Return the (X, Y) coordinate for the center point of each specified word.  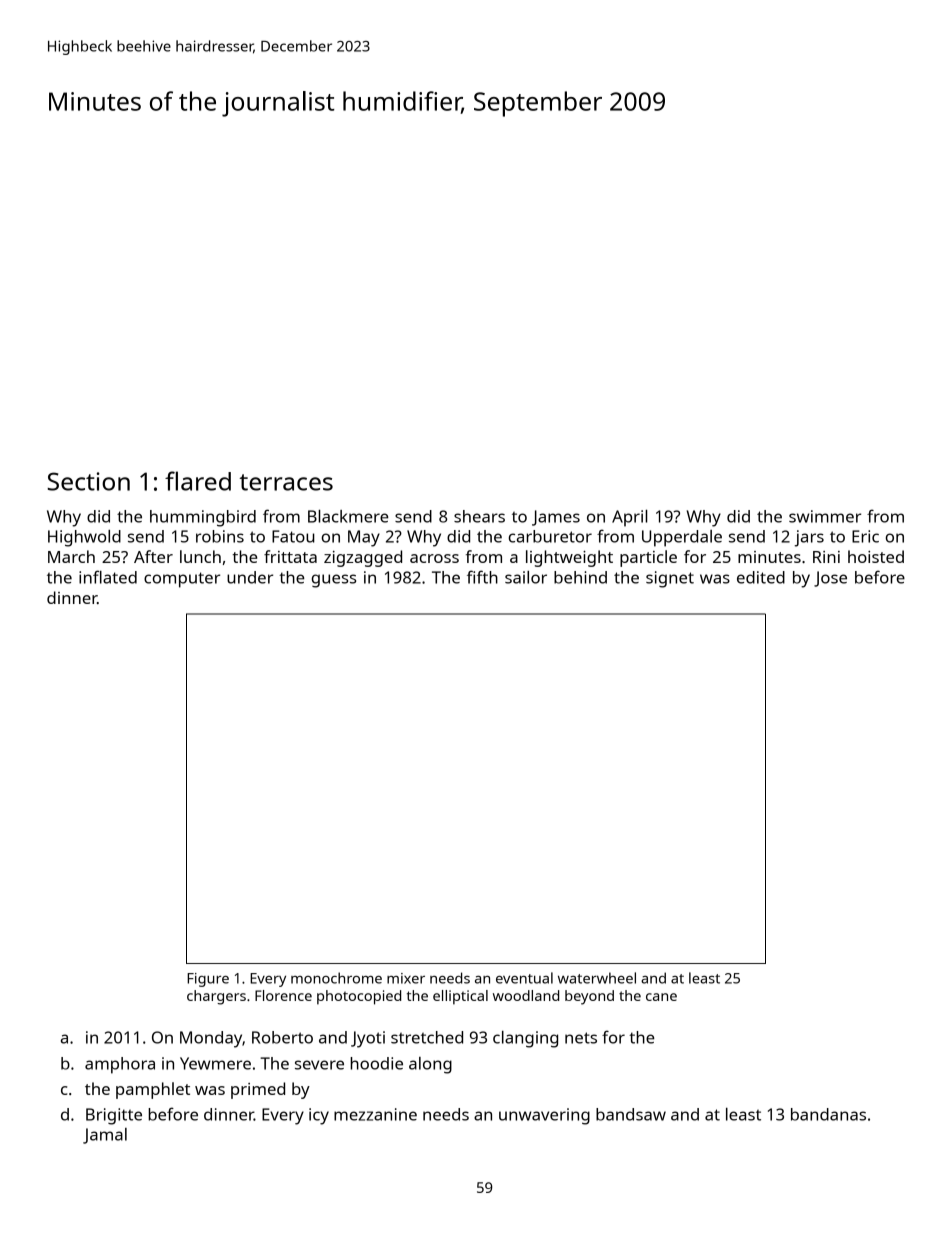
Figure (208, 980)
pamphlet (153, 1090)
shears (479, 516)
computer (182, 580)
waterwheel (597, 978)
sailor (526, 577)
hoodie (376, 1063)
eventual (524, 978)
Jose (830, 579)
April (629, 518)
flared (198, 481)
